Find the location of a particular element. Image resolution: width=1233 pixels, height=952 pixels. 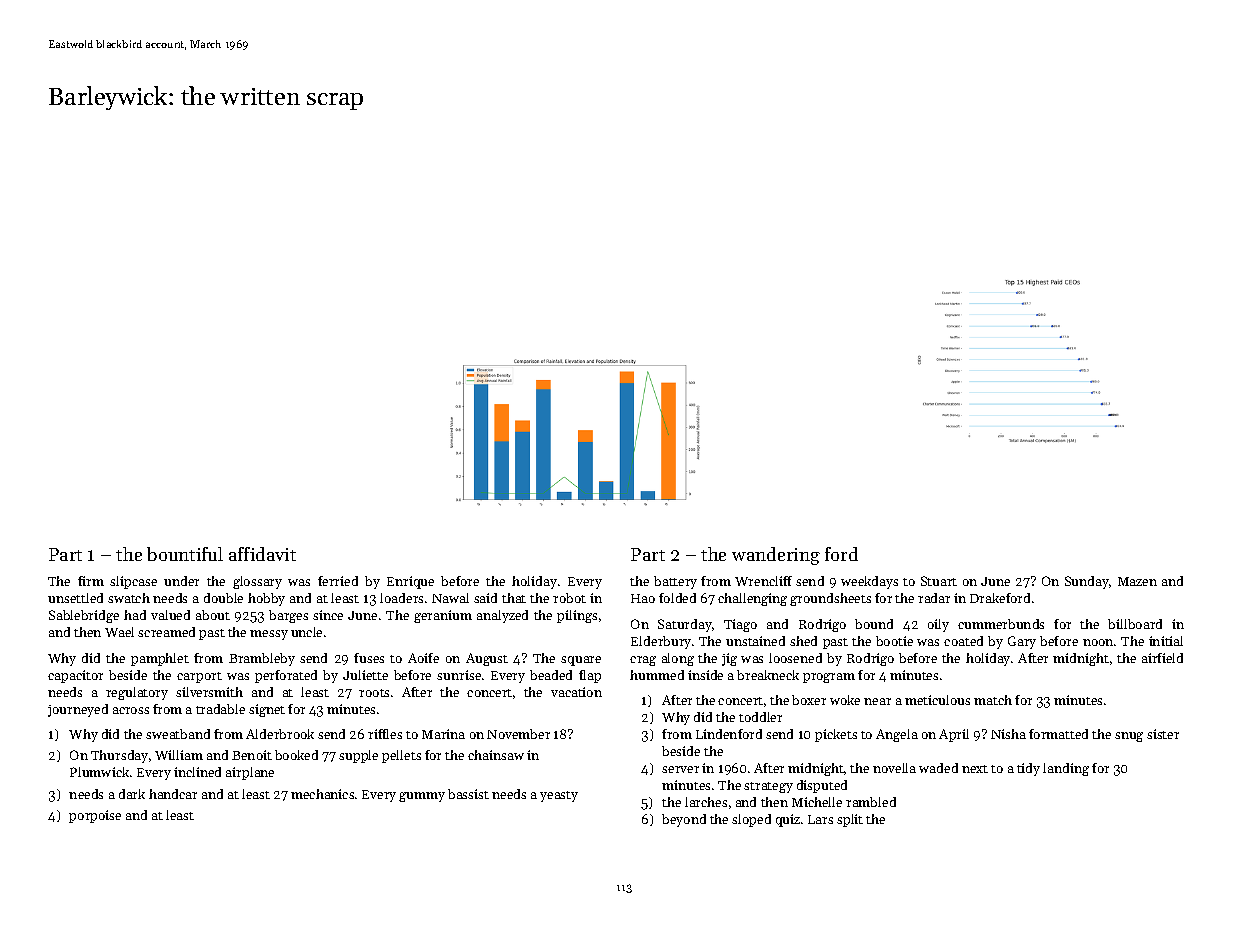

Plumwick is located at coordinates (99, 772).
